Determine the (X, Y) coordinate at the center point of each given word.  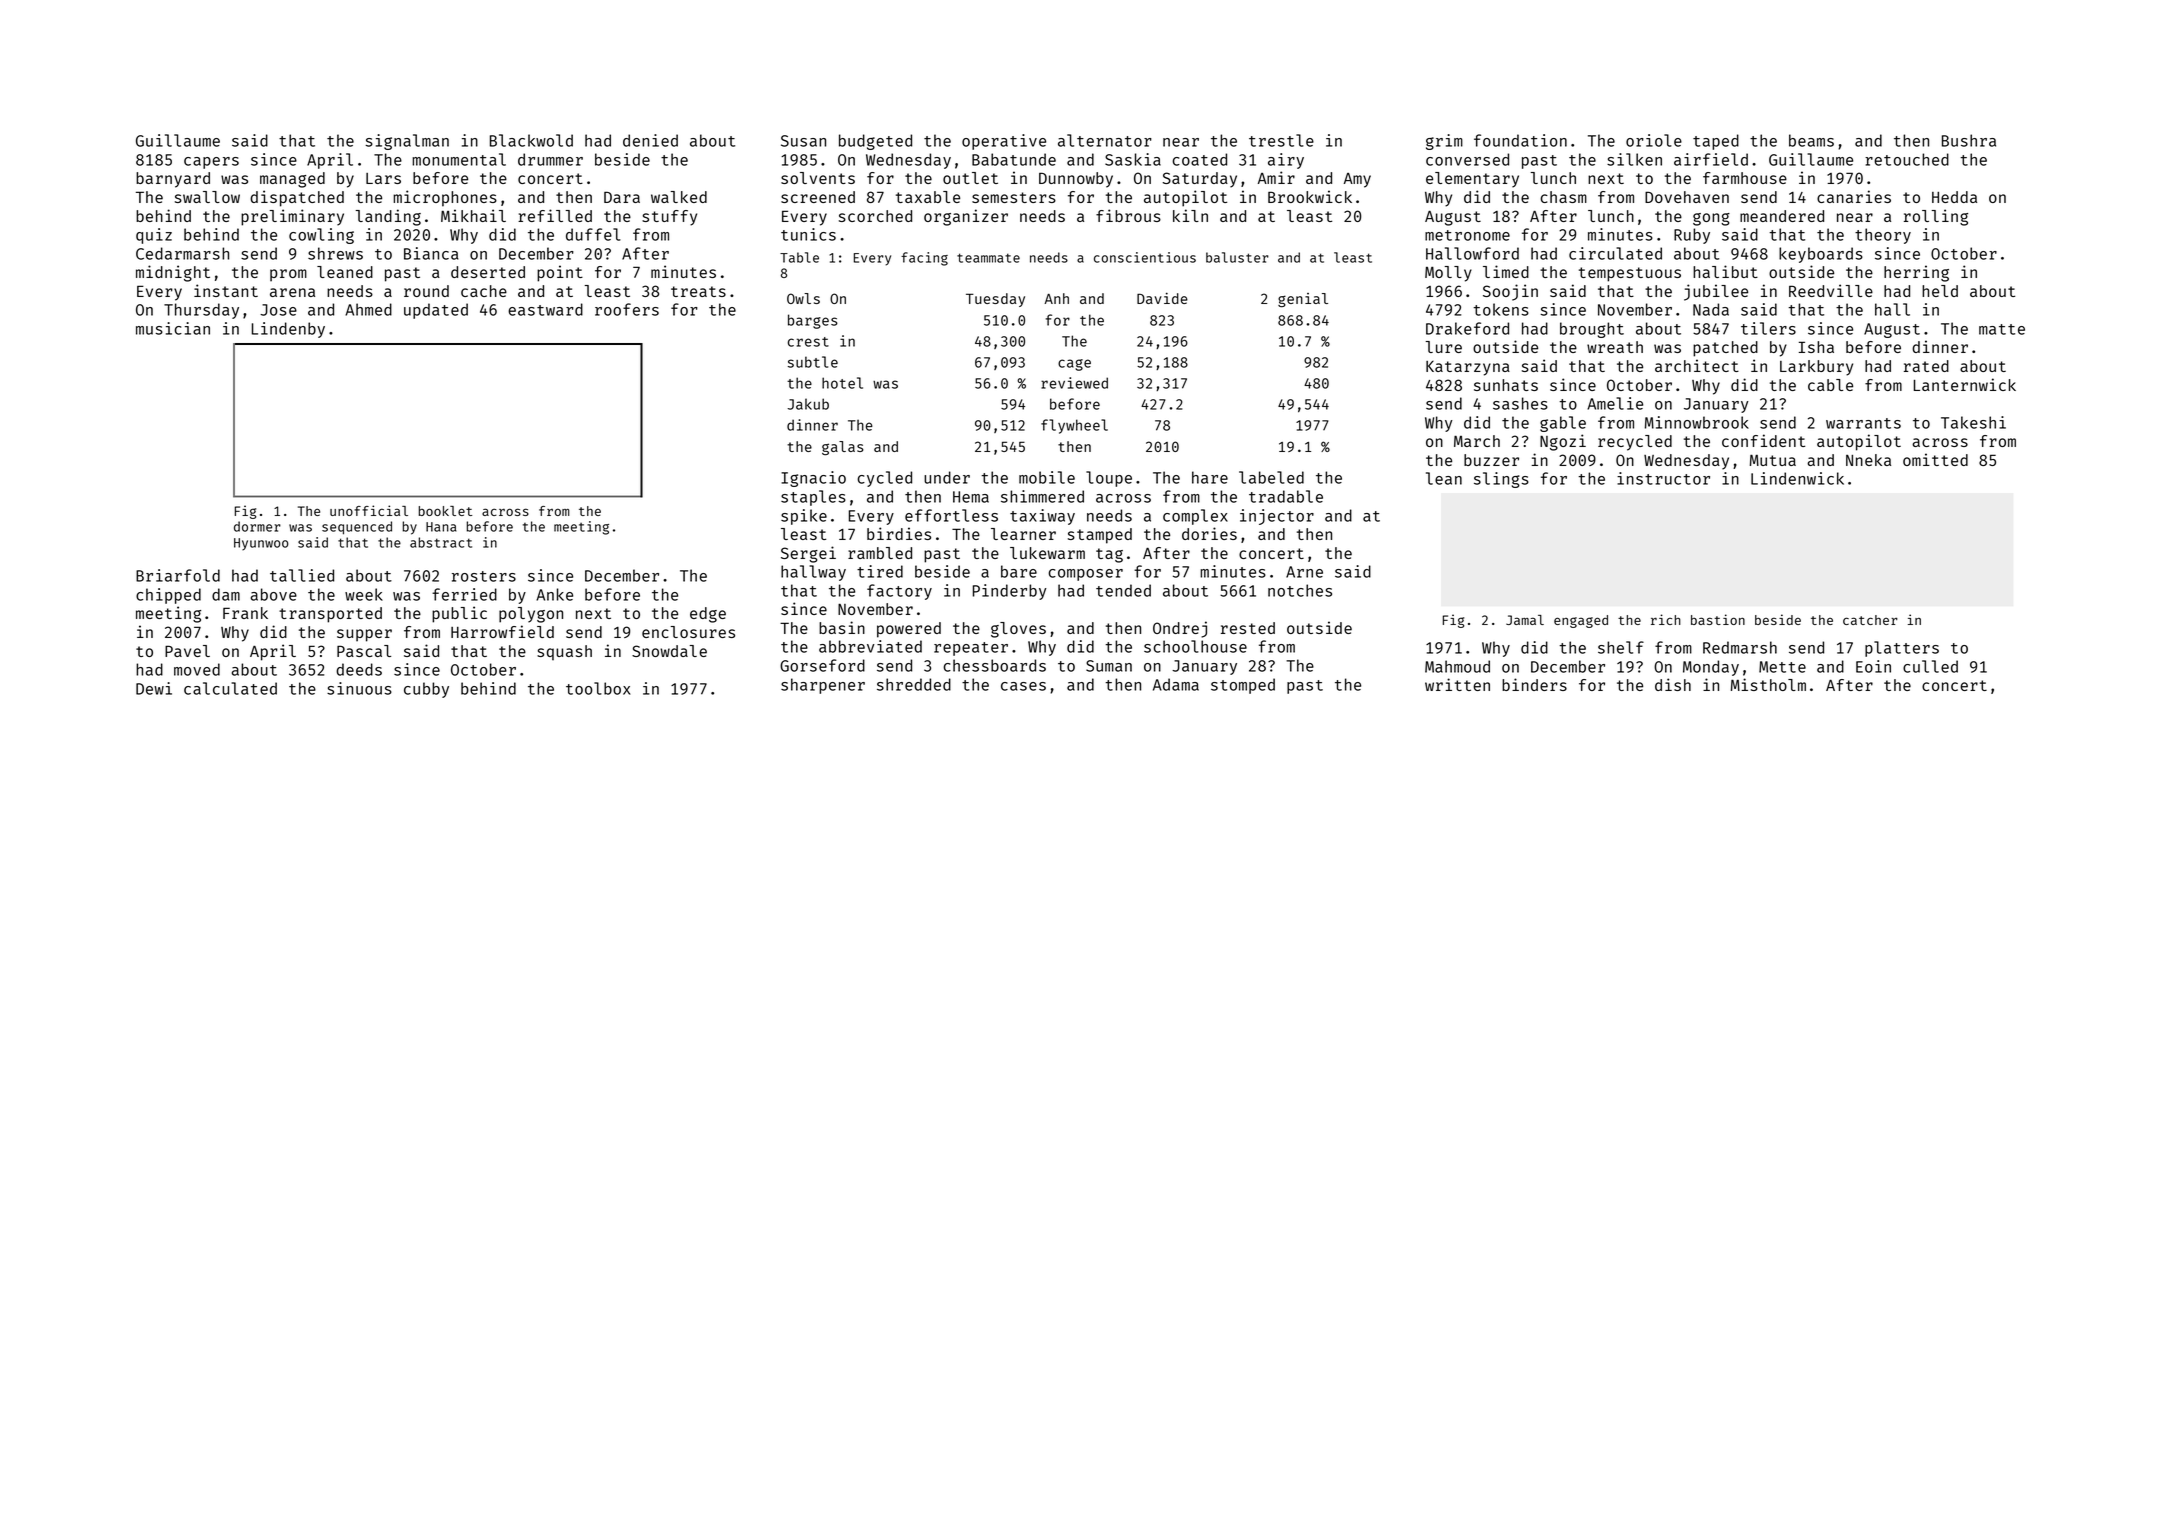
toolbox (598, 688)
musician (173, 328)
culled (1930, 666)
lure (1444, 347)
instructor (1663, 478)
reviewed (1074, 383)
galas (843, 448)
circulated (1615, 253)
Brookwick (1310, 196)
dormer (257, 526)
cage (1074, 365)
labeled (1271, 477)
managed (292, 180)
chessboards (994, 665)
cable (1830, 385)
